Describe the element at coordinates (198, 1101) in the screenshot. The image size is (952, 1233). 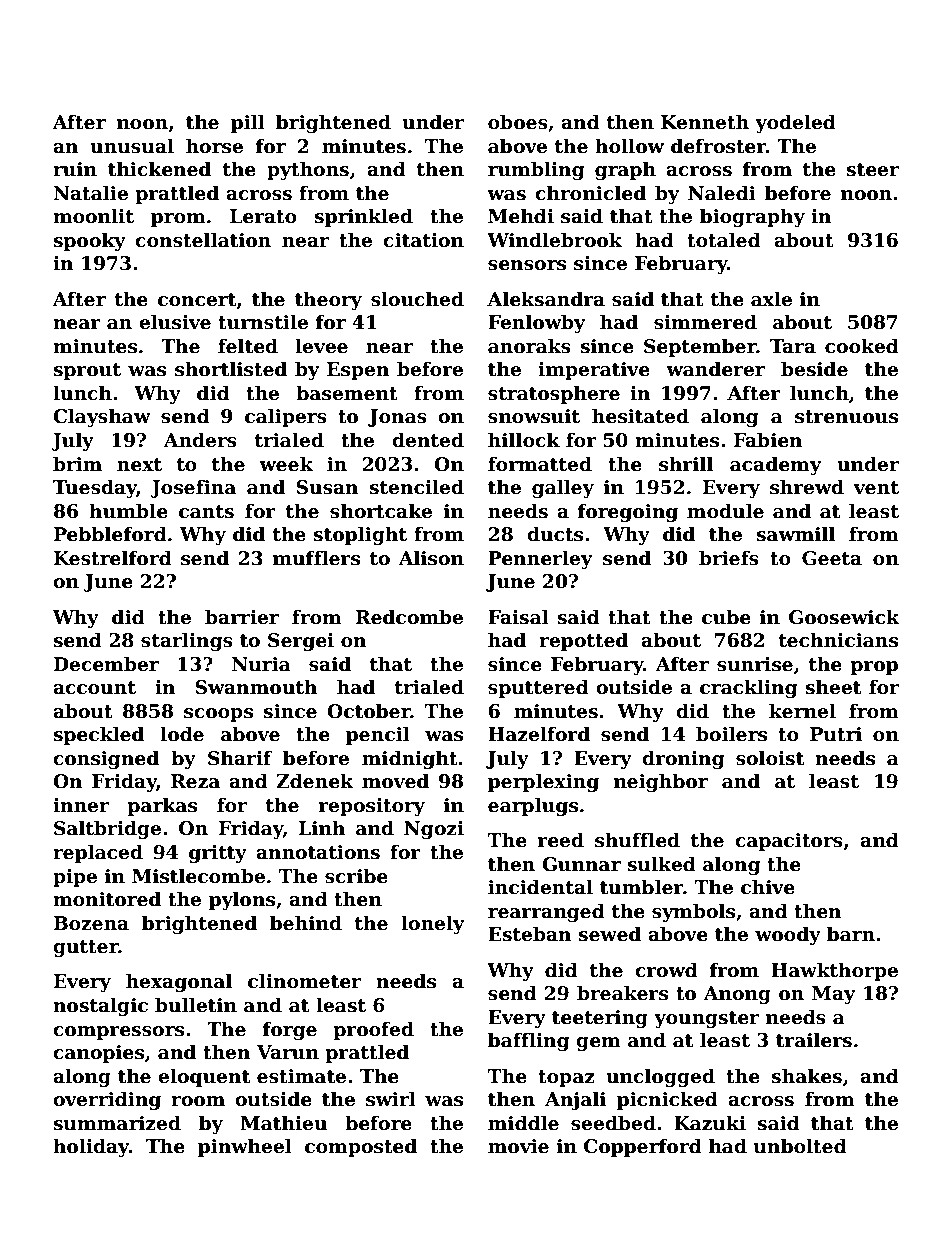
I see `room` at that location.
